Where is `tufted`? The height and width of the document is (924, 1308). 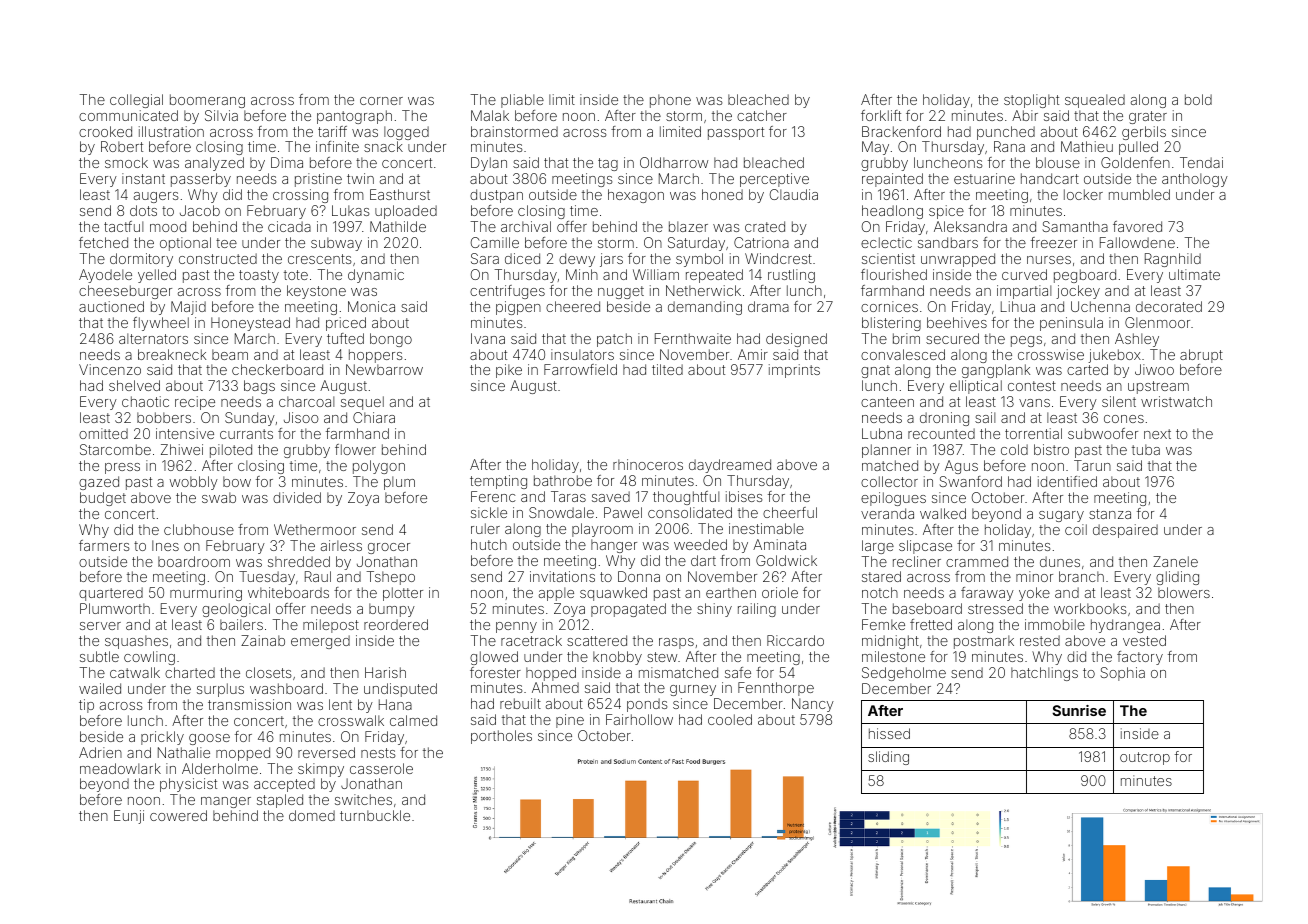
tufted is located at coordinates (345, 338).
